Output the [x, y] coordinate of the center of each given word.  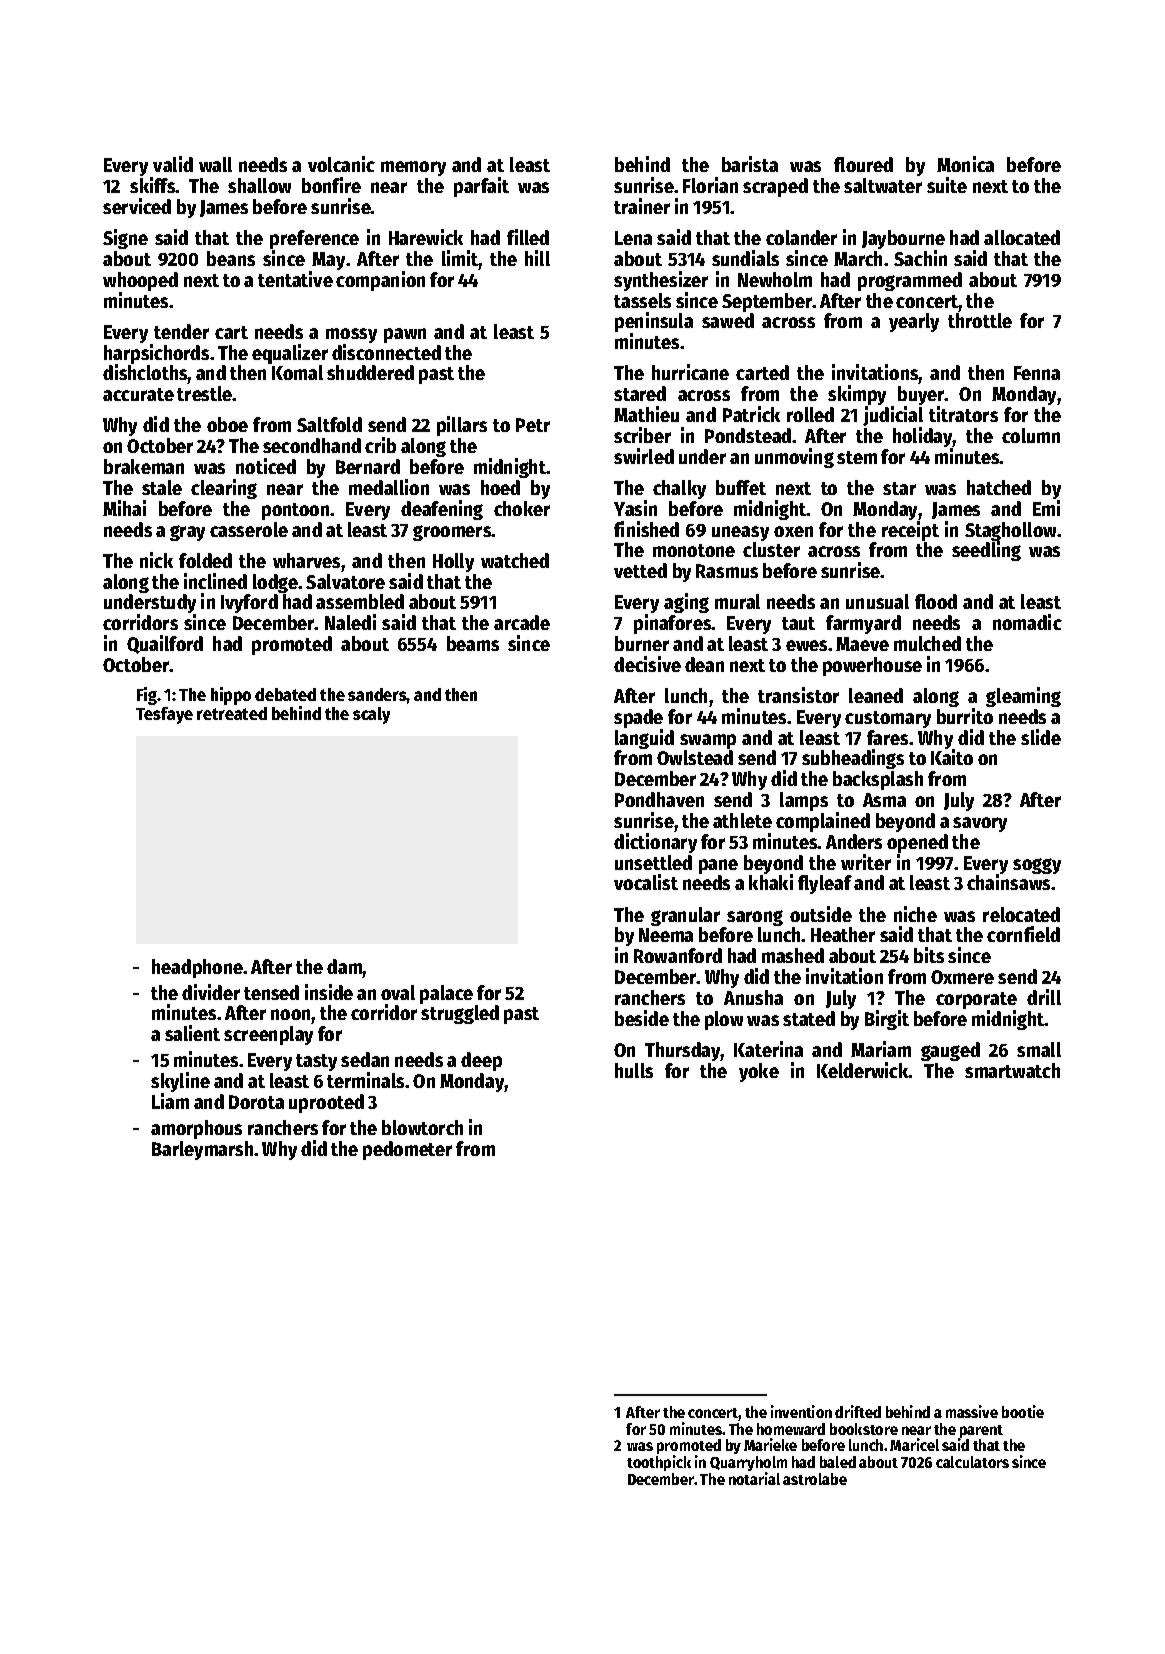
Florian [710, 185]
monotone [694, 550]
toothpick [659, 1463]
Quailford [165, 644]
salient [192, 1033]
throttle [980, 320]
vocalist [646, 882]
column [1031, 435]
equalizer [290, 354]
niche [915, 914]
